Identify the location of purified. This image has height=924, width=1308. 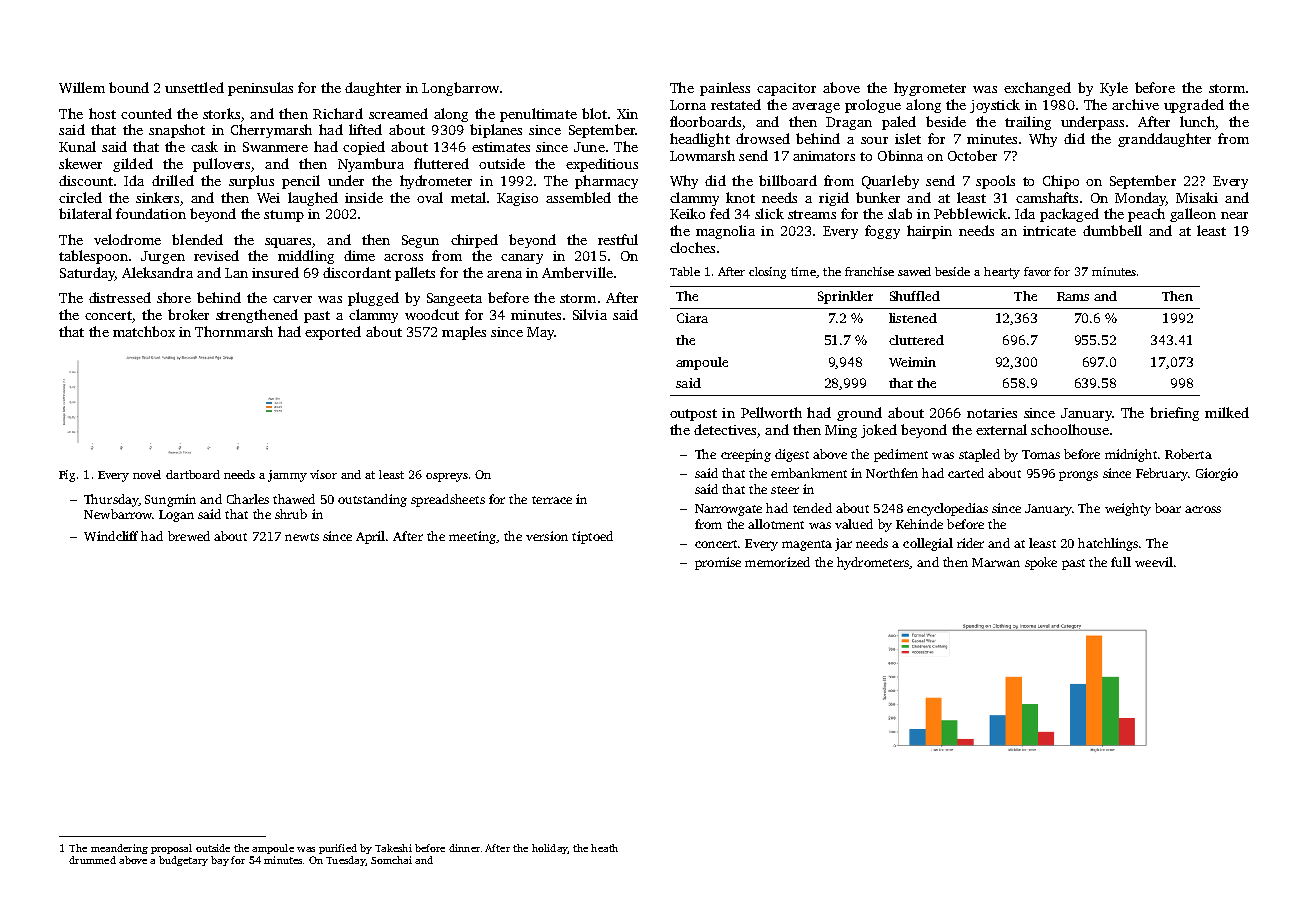
(338, 849).
